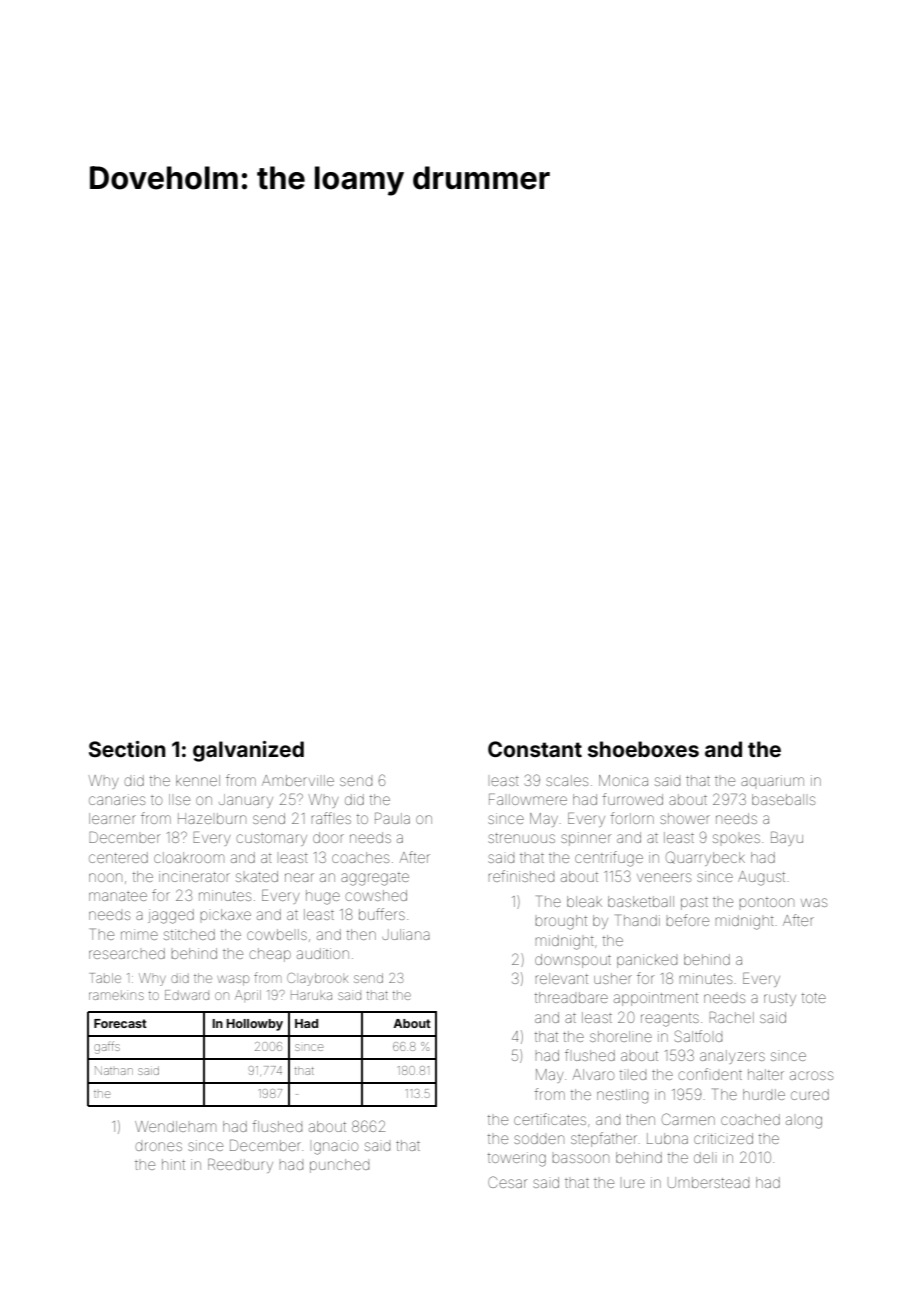 Image resolution: width=924 pixels, height=1311 pixels. What do you see at coordinates (248, 751) in the page?
I see `galvanized` at bounding box center [248, 751].
